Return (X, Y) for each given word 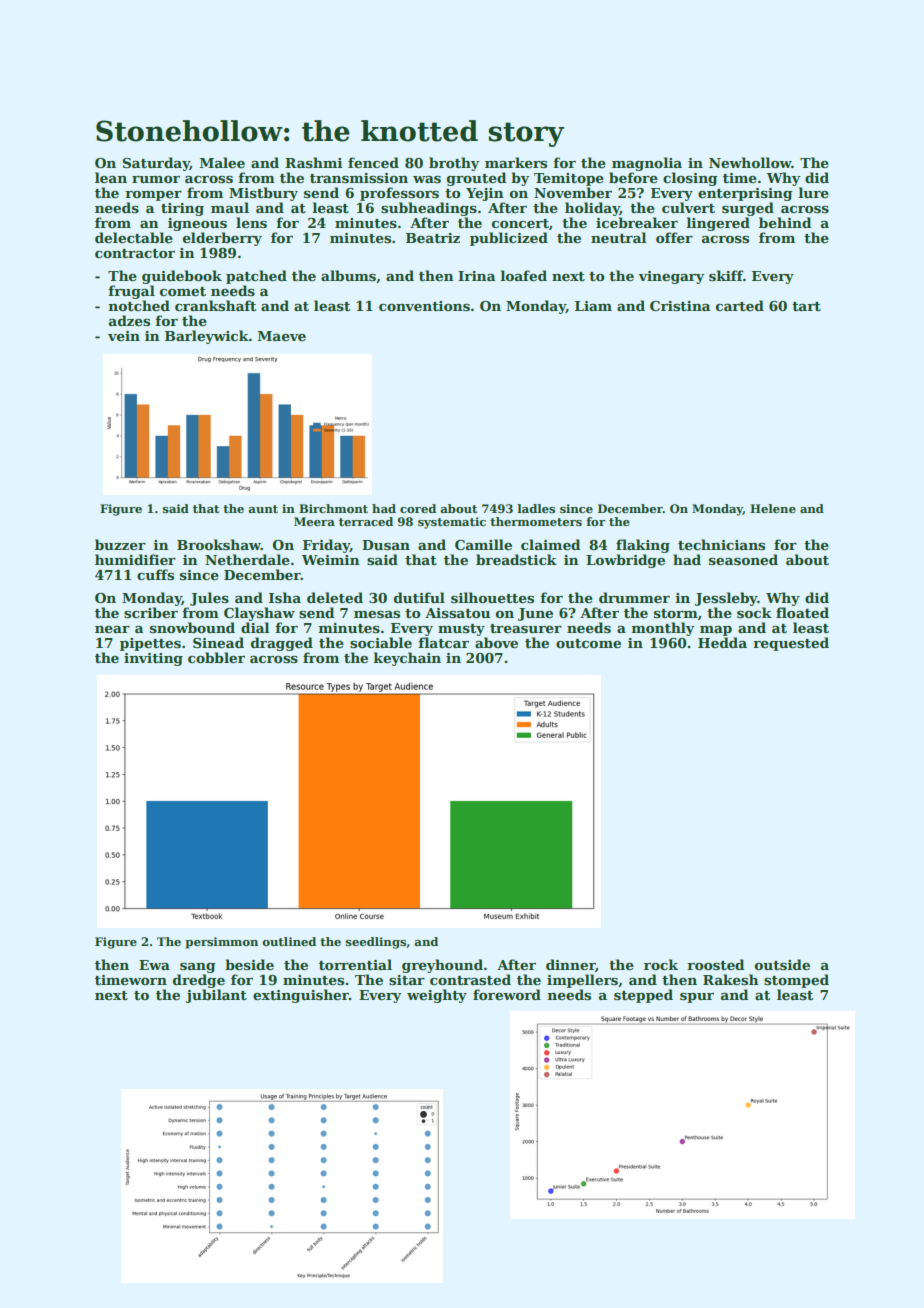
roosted (715, 964)
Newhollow (750, 162)
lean (111, 177)
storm (676, 613)
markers (516, 162)
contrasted (470, 979)
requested (791, 644)
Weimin (330, 560)
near (112, 629)
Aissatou (457, 613)
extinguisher (301, 996)
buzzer (120, 544)
